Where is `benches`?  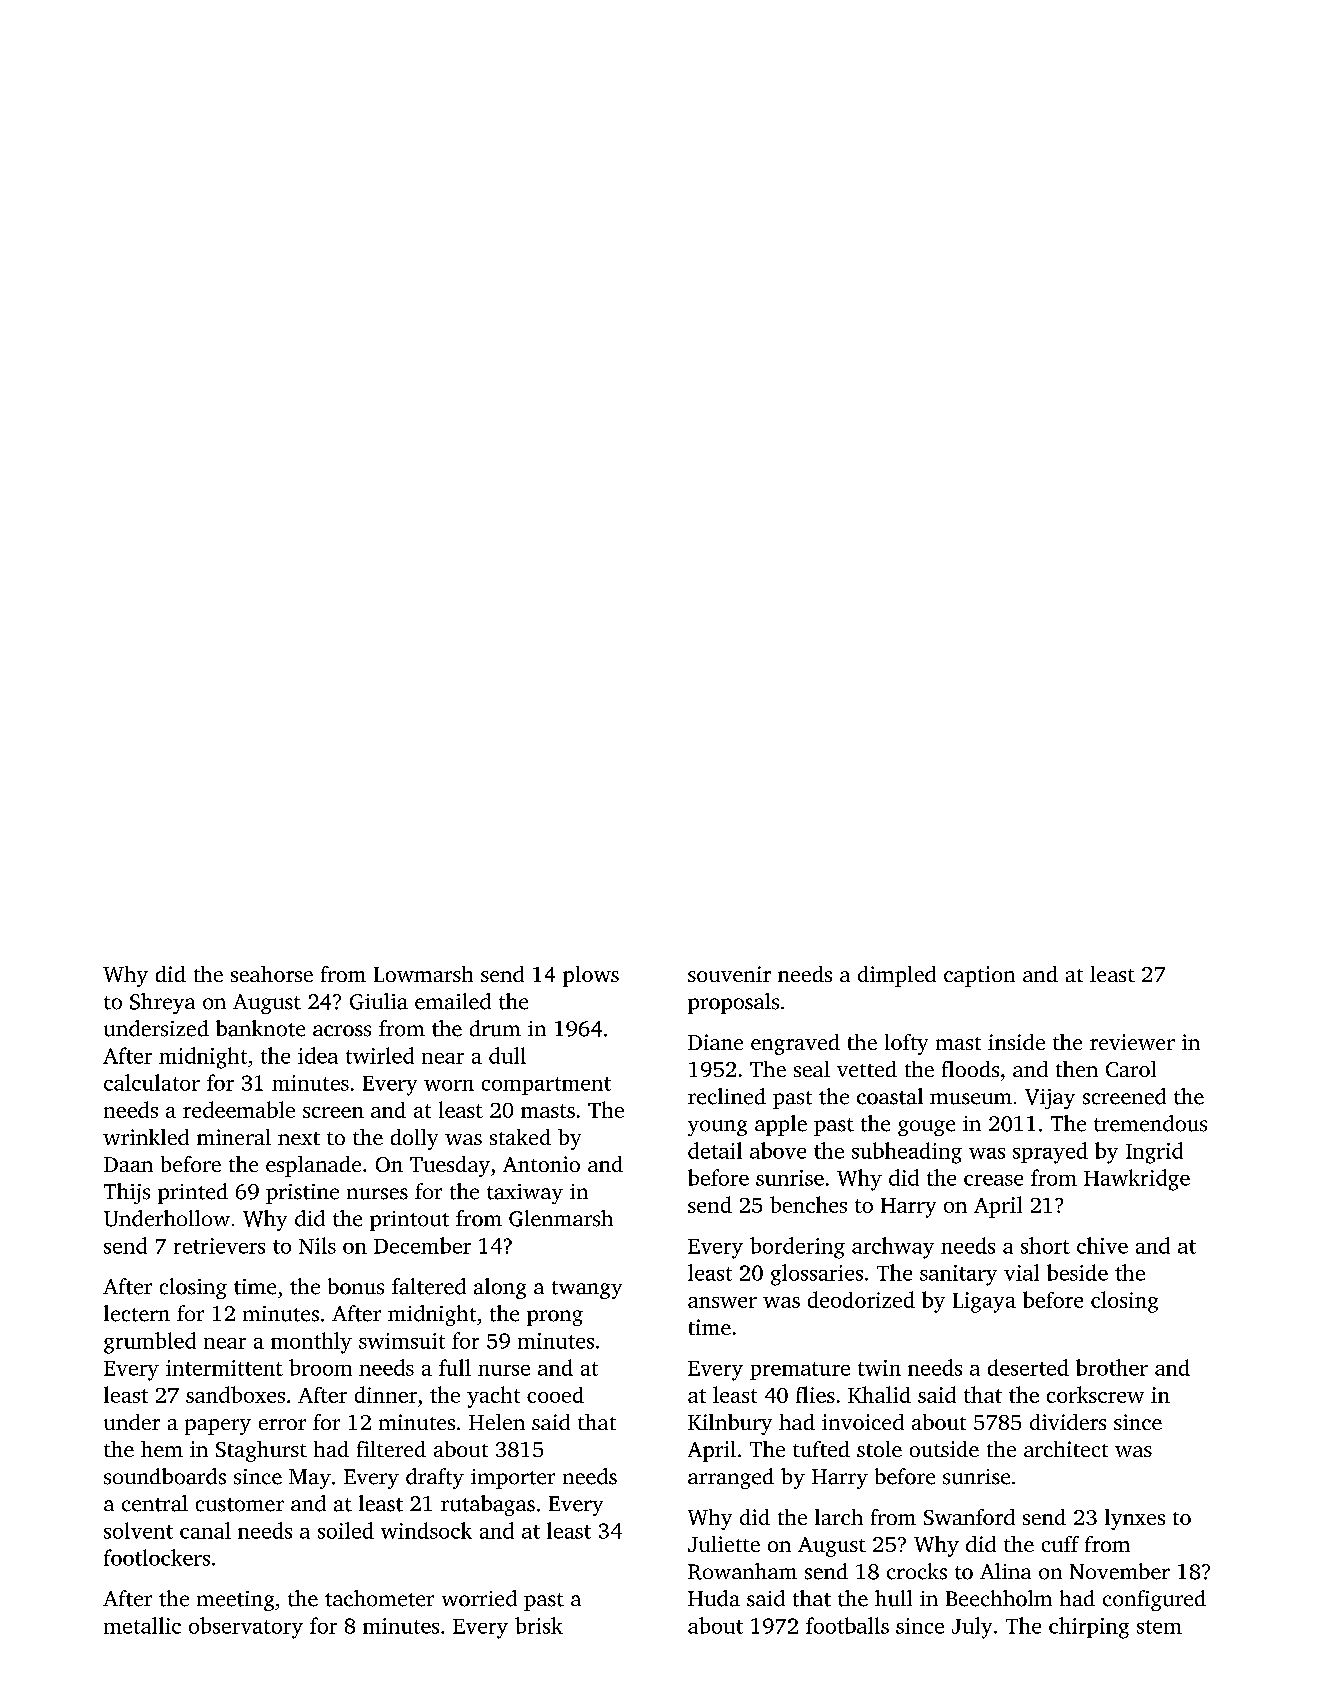
benches is located at coordinates (808, 1204).
